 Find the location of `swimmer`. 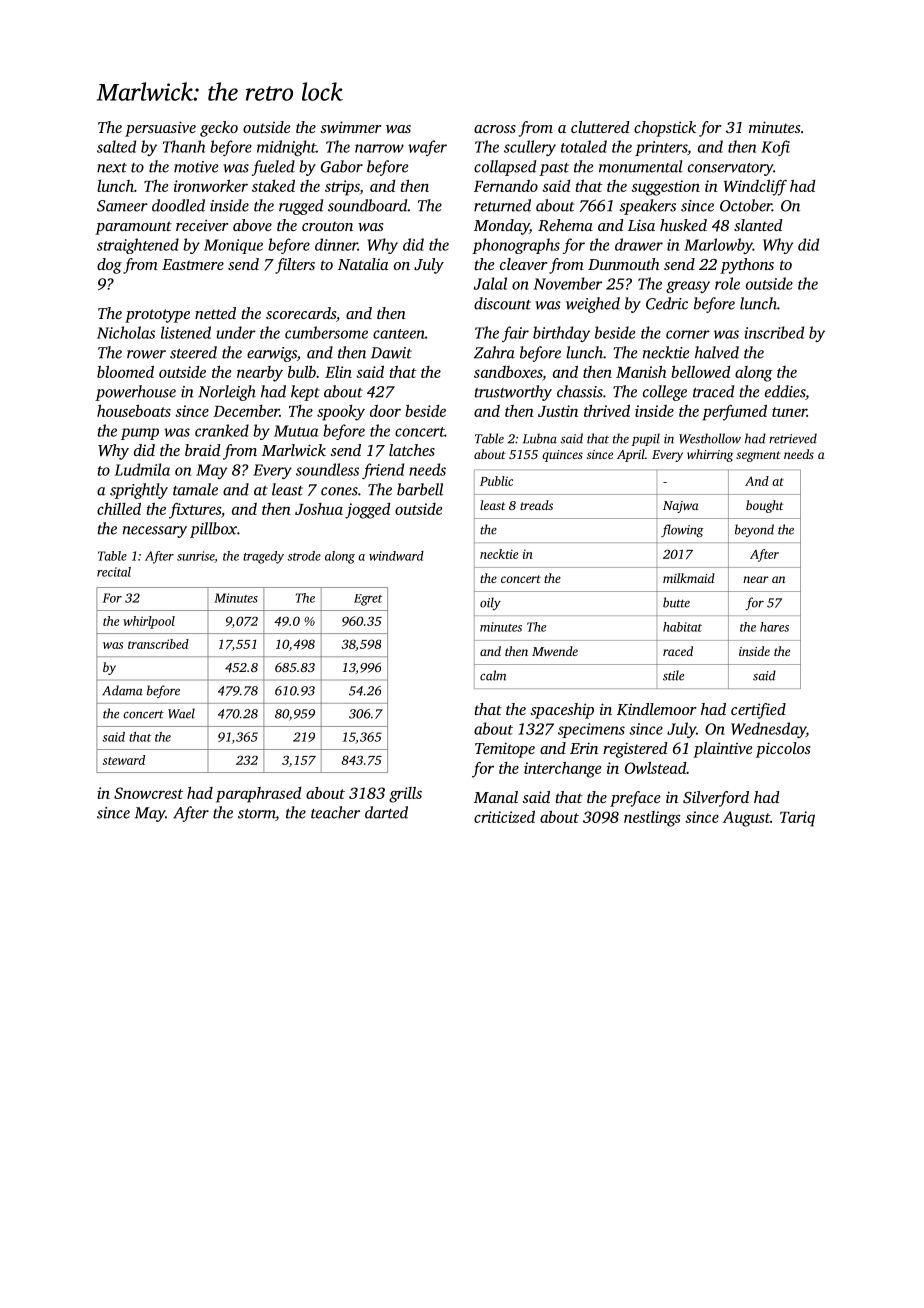

swimmer is located at coordinates (350, 127).
